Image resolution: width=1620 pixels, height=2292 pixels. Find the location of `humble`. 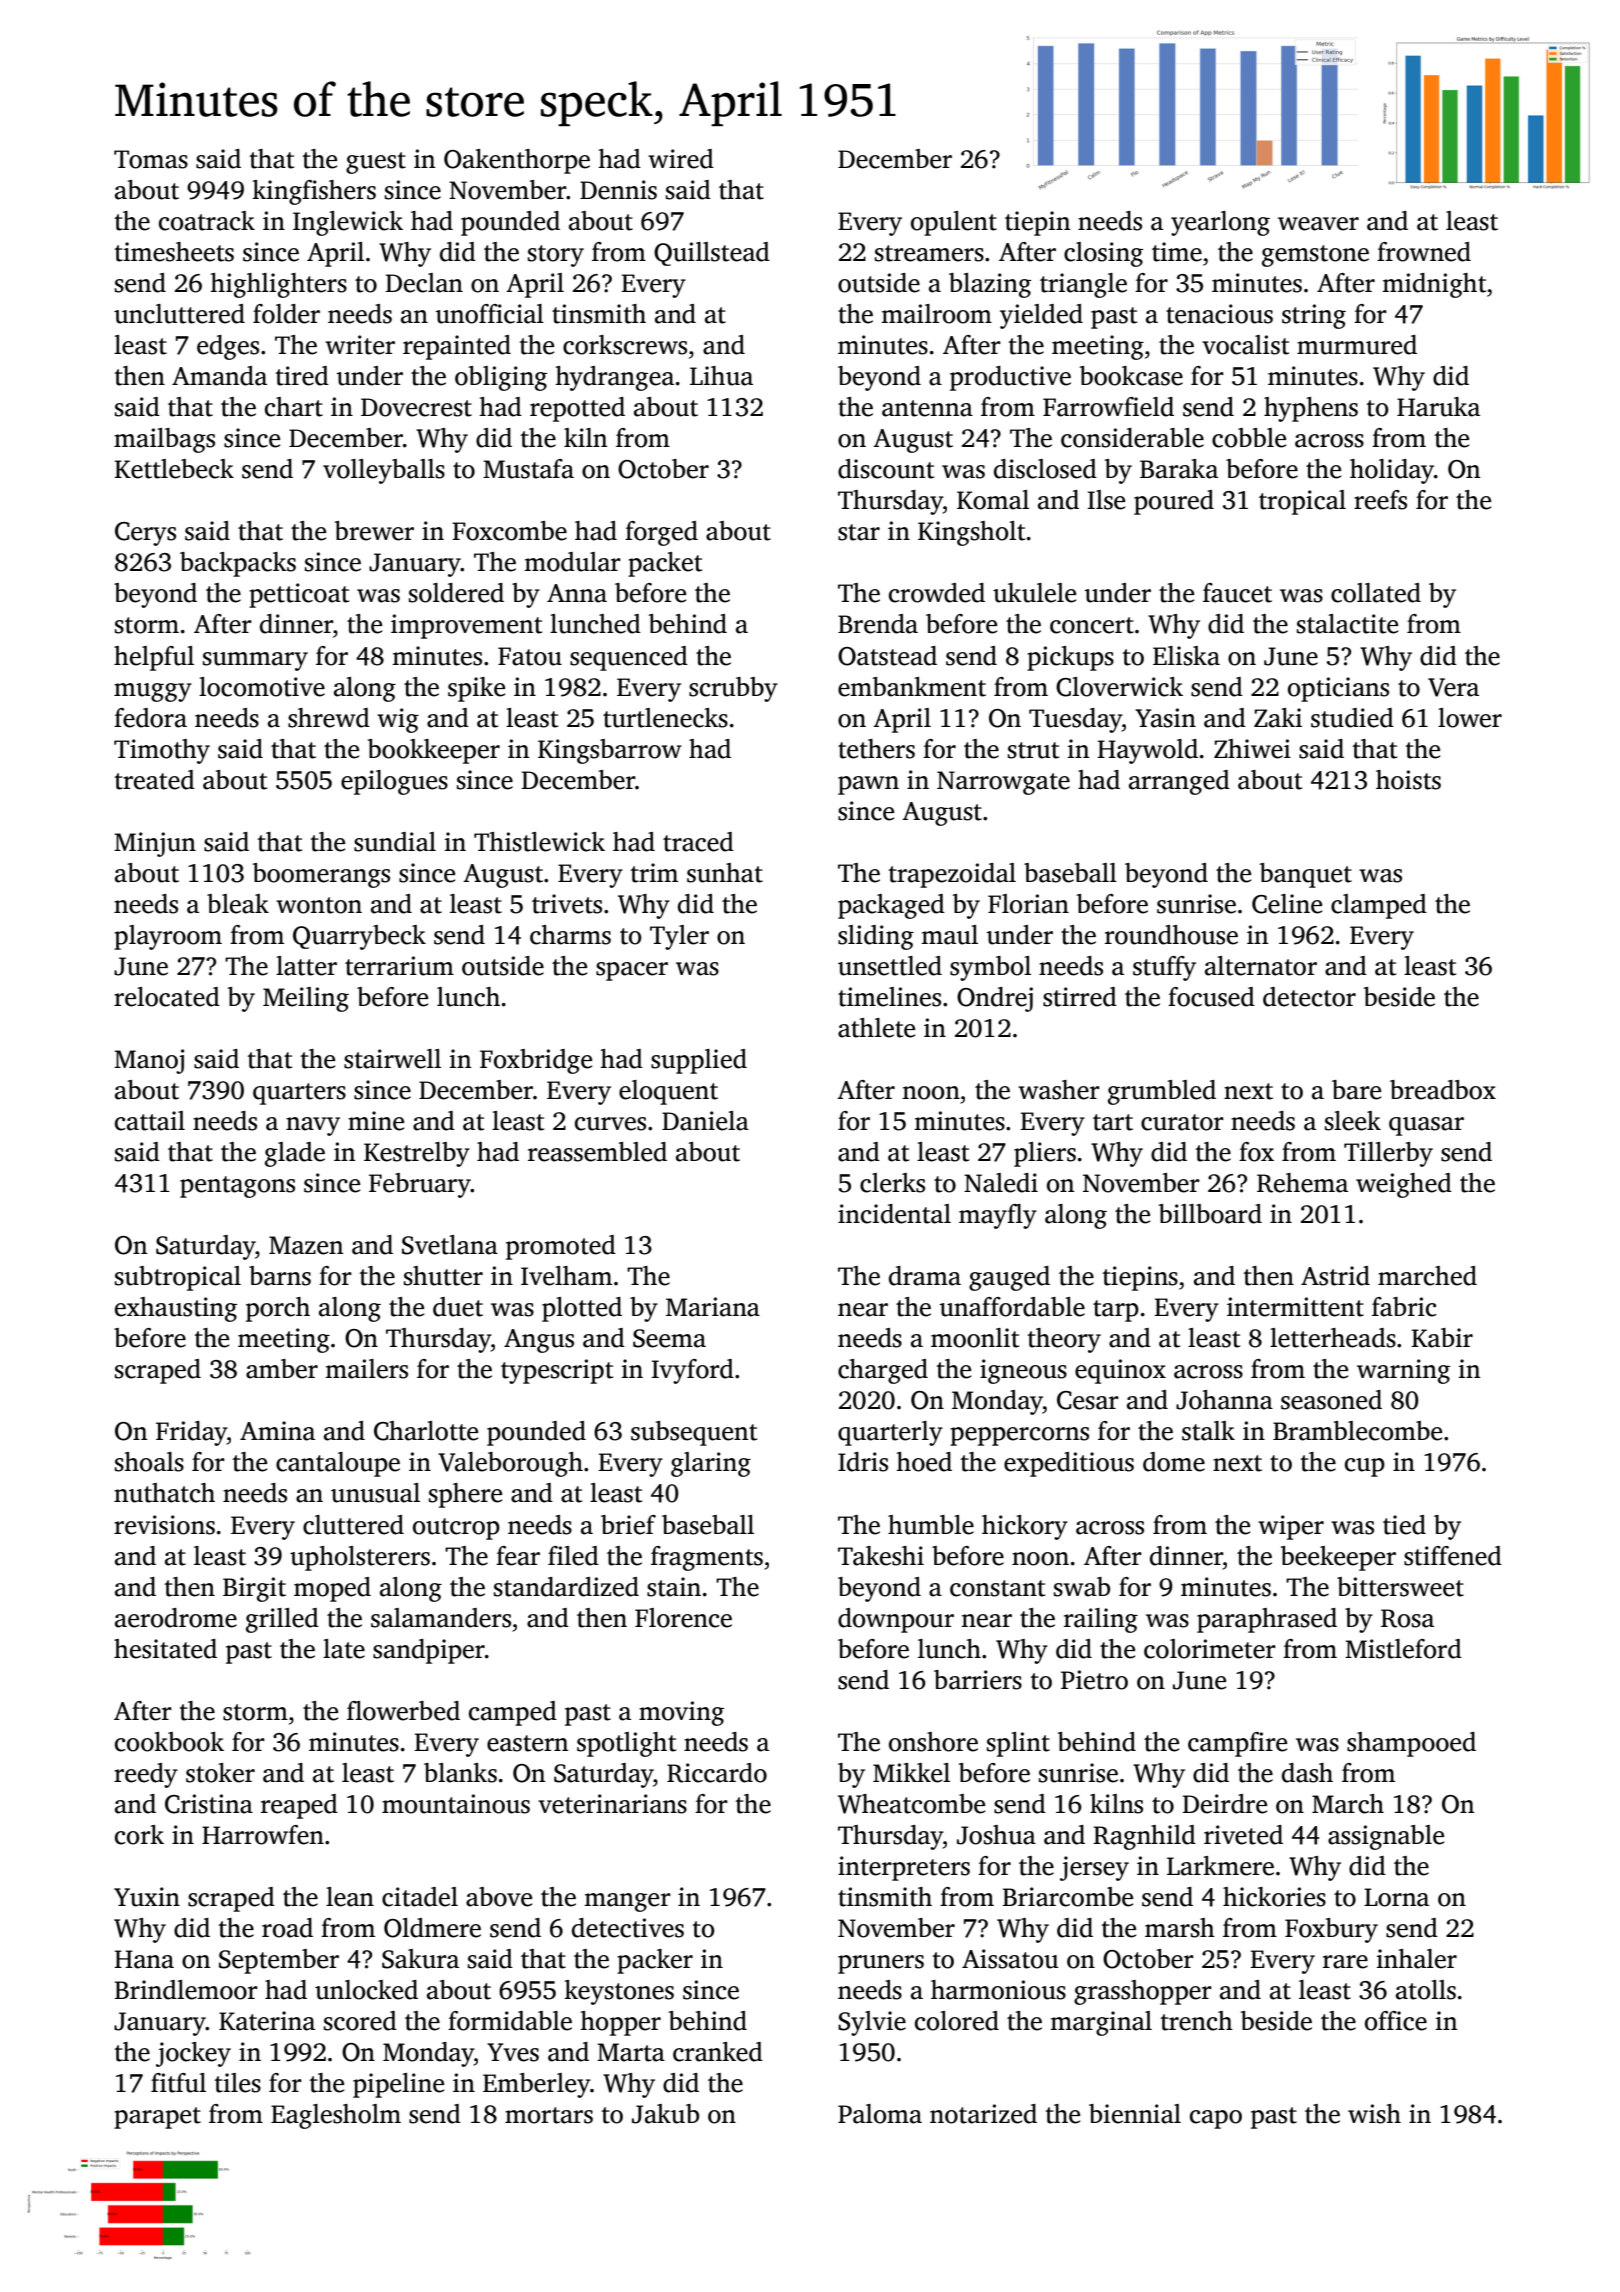

humble is located at coordinates (931, 1525).
